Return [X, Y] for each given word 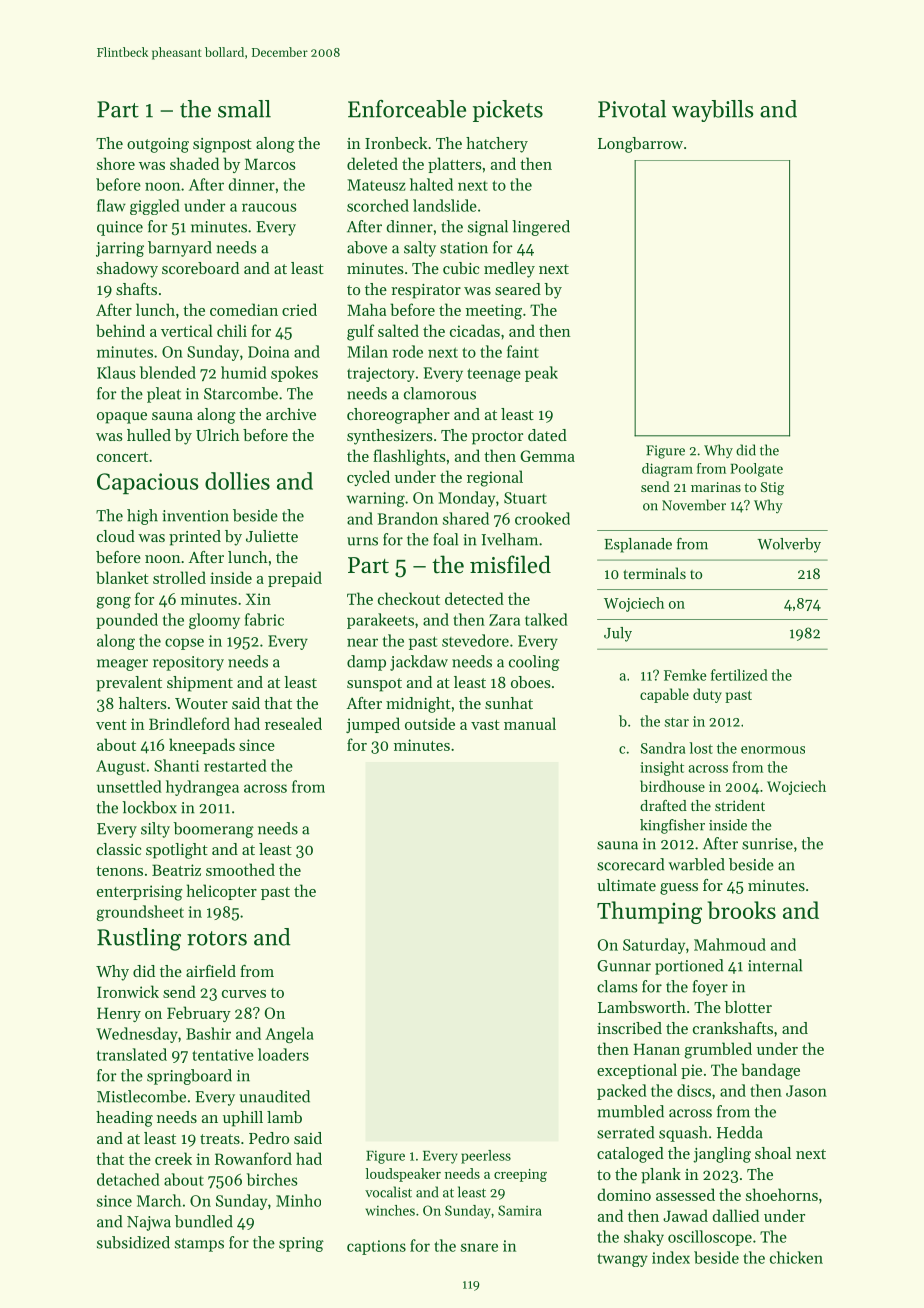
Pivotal [632, 109]
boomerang [213, 830]
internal [775, 965]
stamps [199, 1245]
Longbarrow [640, 145]
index [671, 1257]
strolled [179, 577]
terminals [654, 573]
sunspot [374, 685]
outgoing [158, 145]
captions [376, 1247]
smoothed [240, 869]
